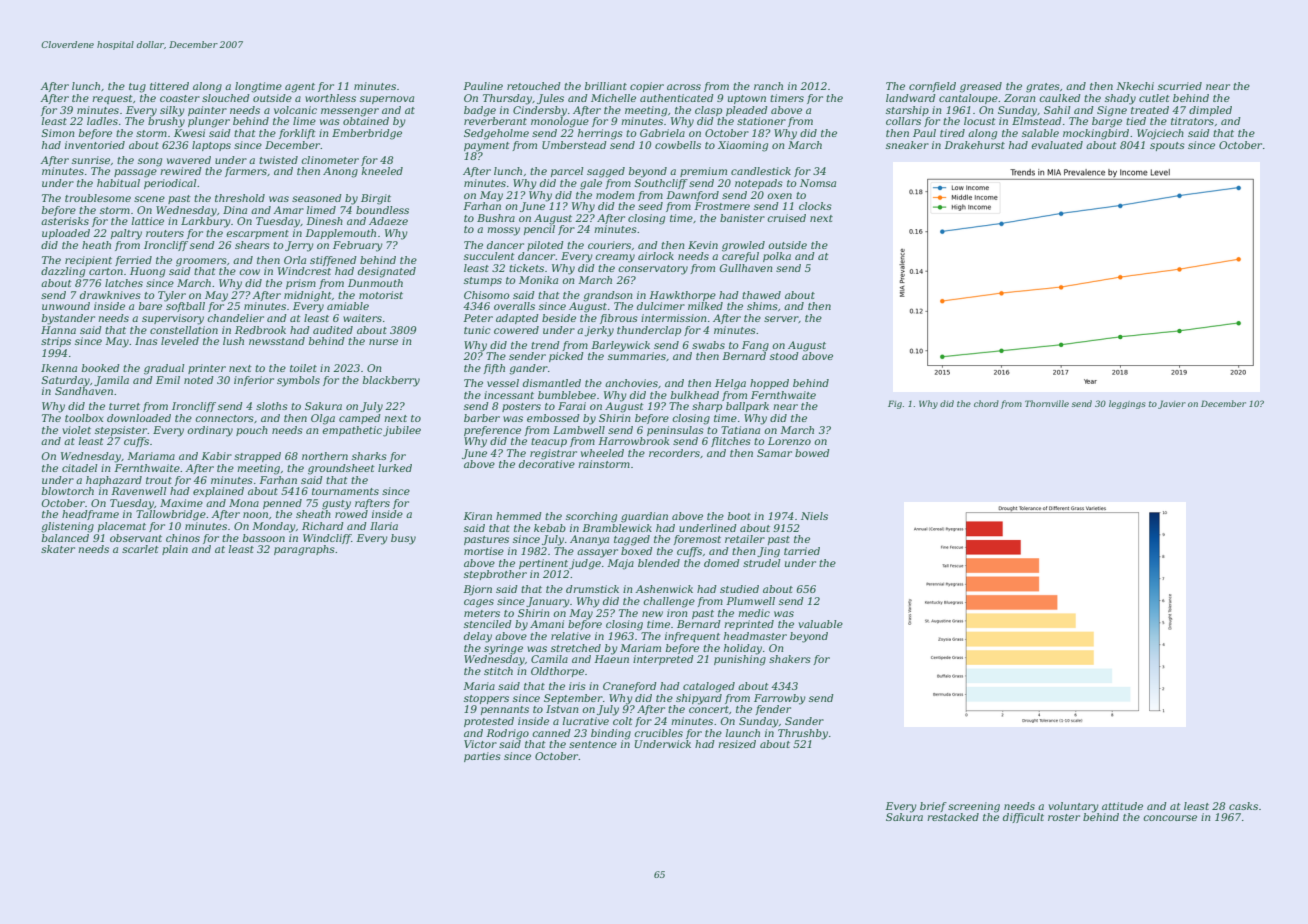 The image size is (1308, 924). What do you see at coordinates (820, 624) in the screenshot?
I see `valuable` at bounding box center [820, 624].
